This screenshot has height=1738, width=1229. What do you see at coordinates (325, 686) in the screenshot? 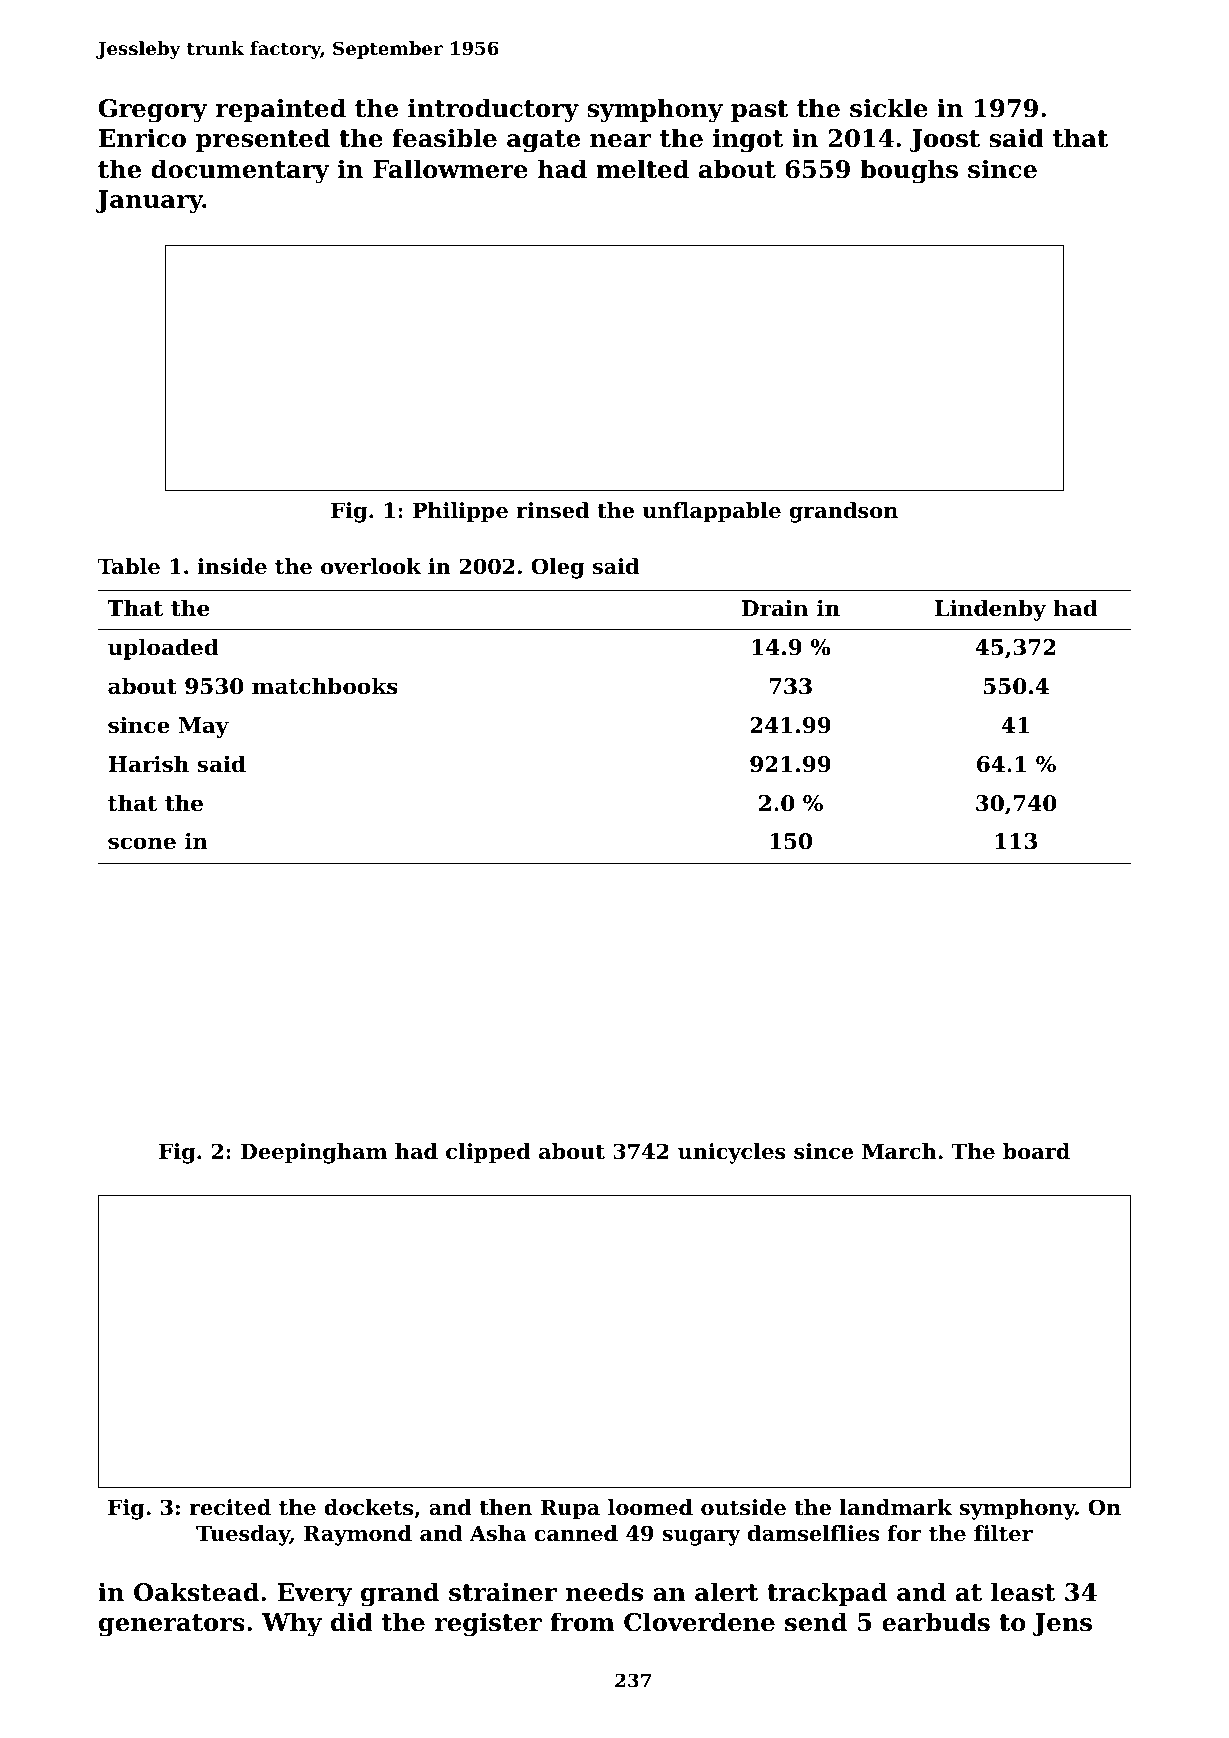
I see `matchbooks` at bounding box center [325, 686].
